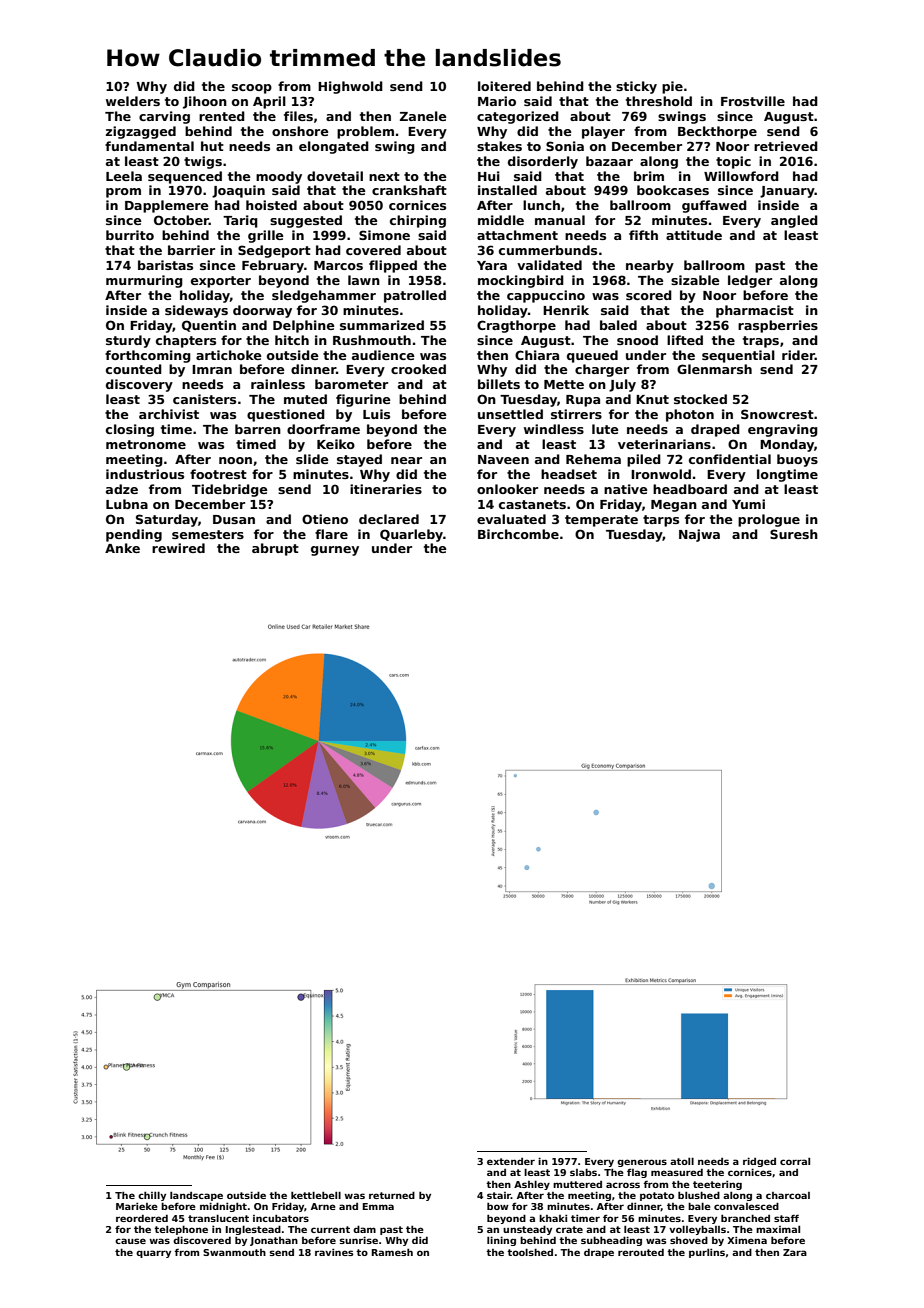  Describe the element at coordinates (649, 176) in the screenshot. I see `brim` at that location.
